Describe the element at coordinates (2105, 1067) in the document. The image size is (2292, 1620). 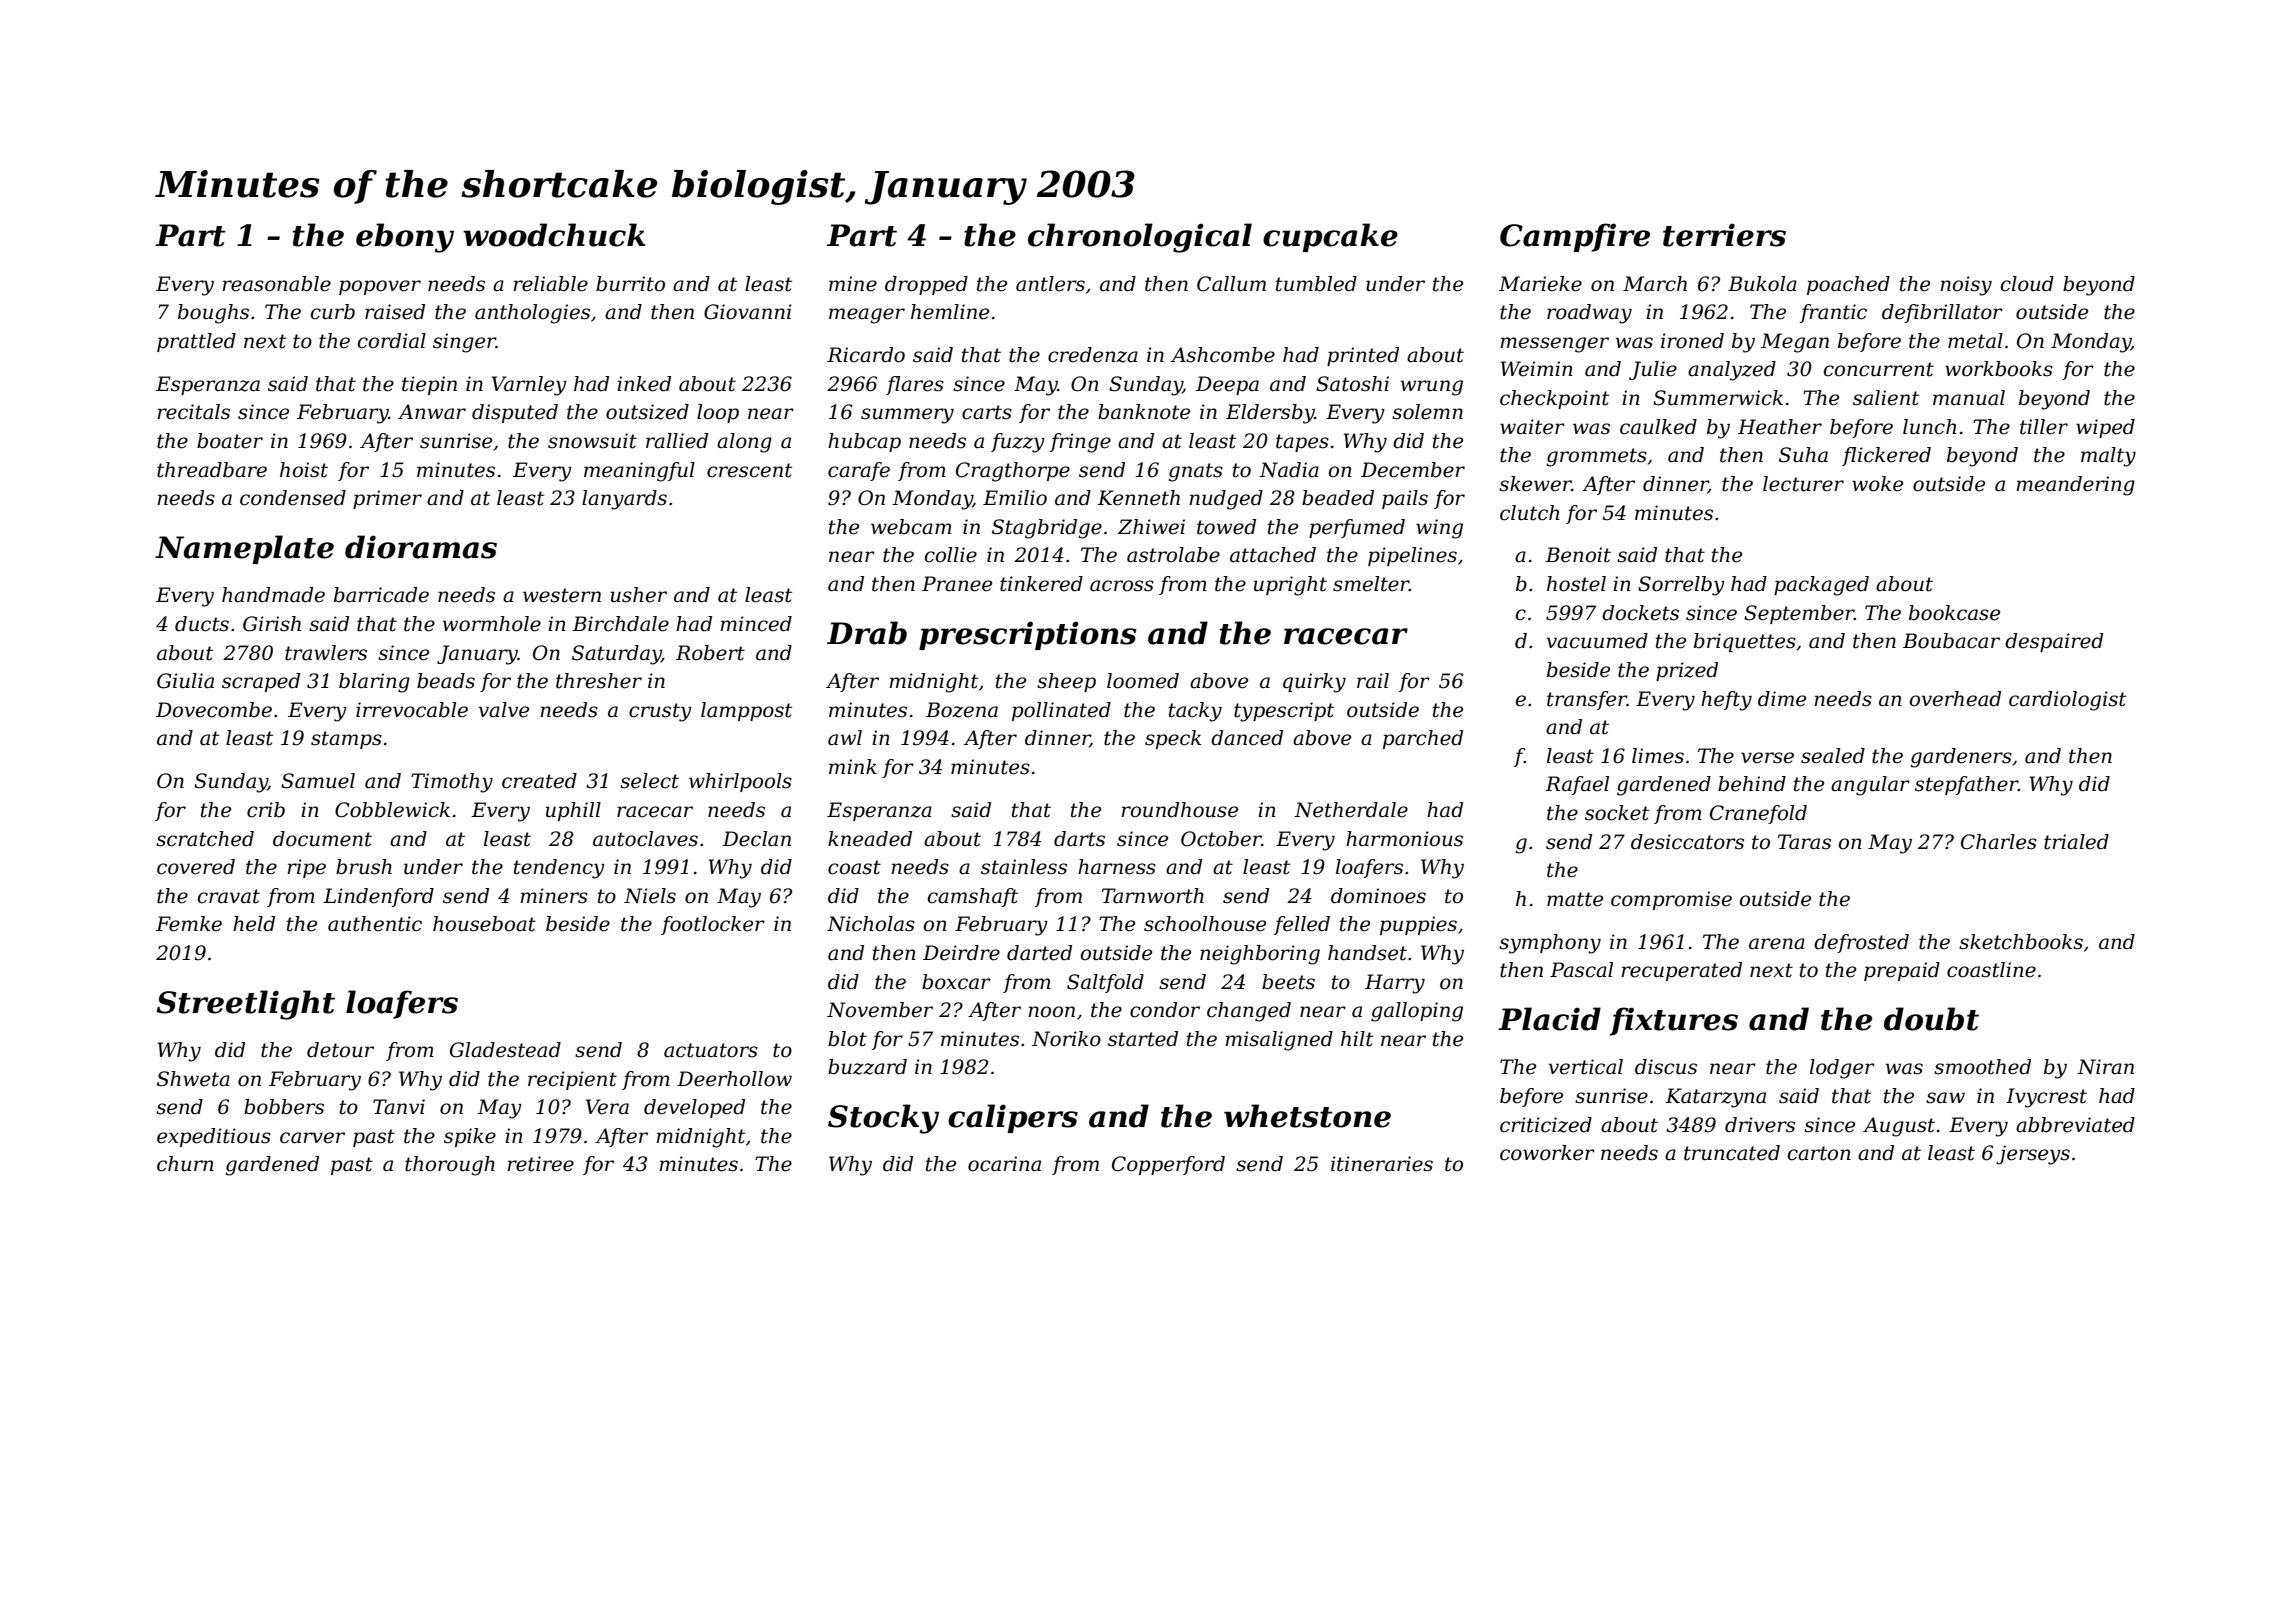
I see `Niran` at that location.
